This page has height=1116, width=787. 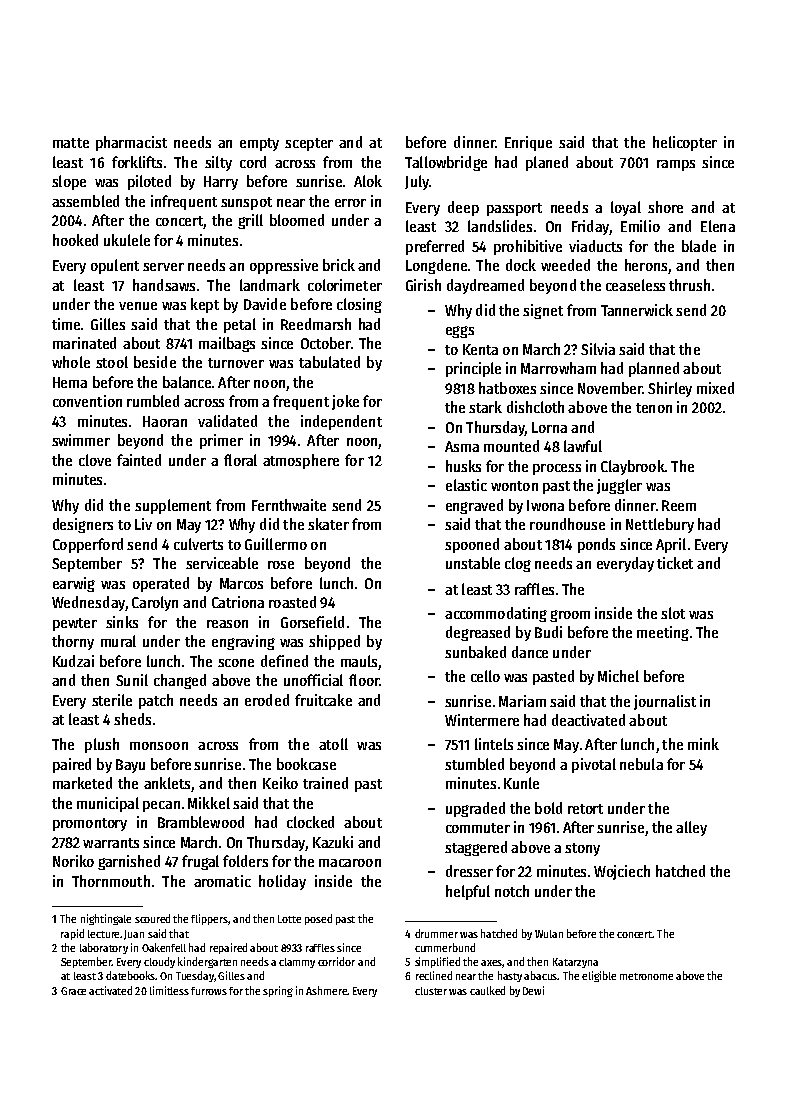 What do you see at coordinates (558, 368) in the page?
I see `Marrowham` at bounding box center [558, 368].
